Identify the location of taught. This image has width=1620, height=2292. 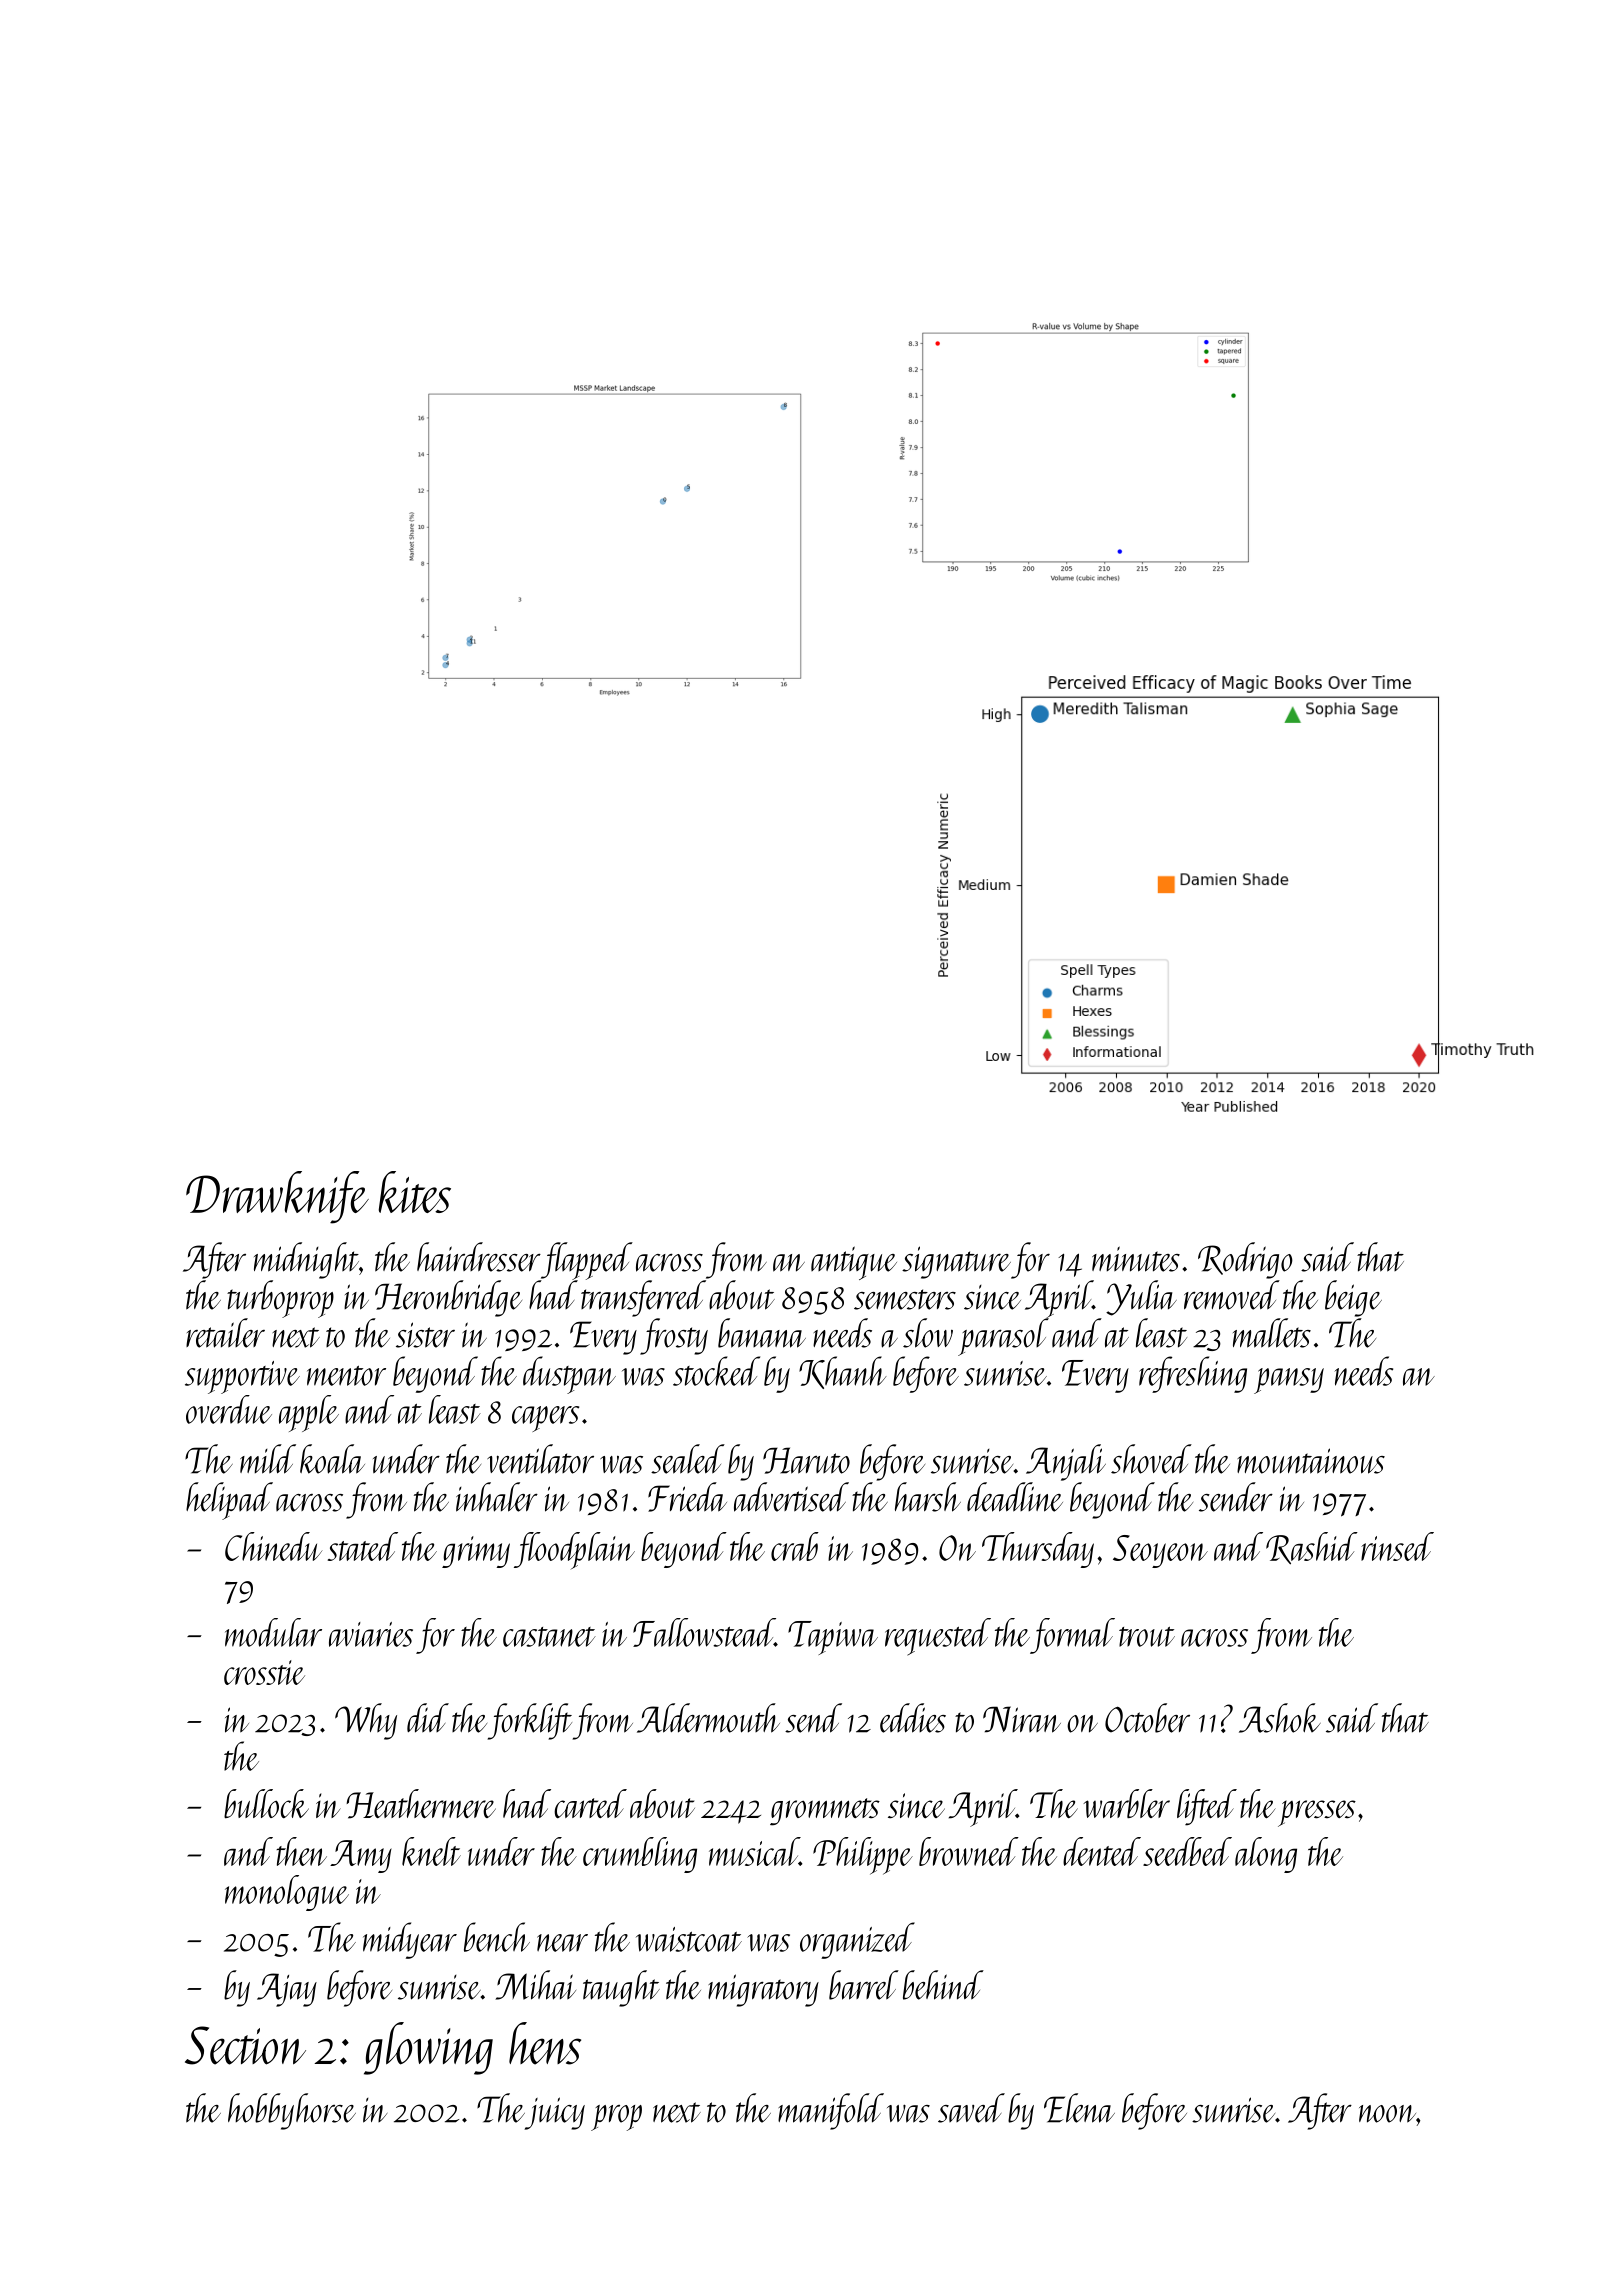
(621, 1988).
